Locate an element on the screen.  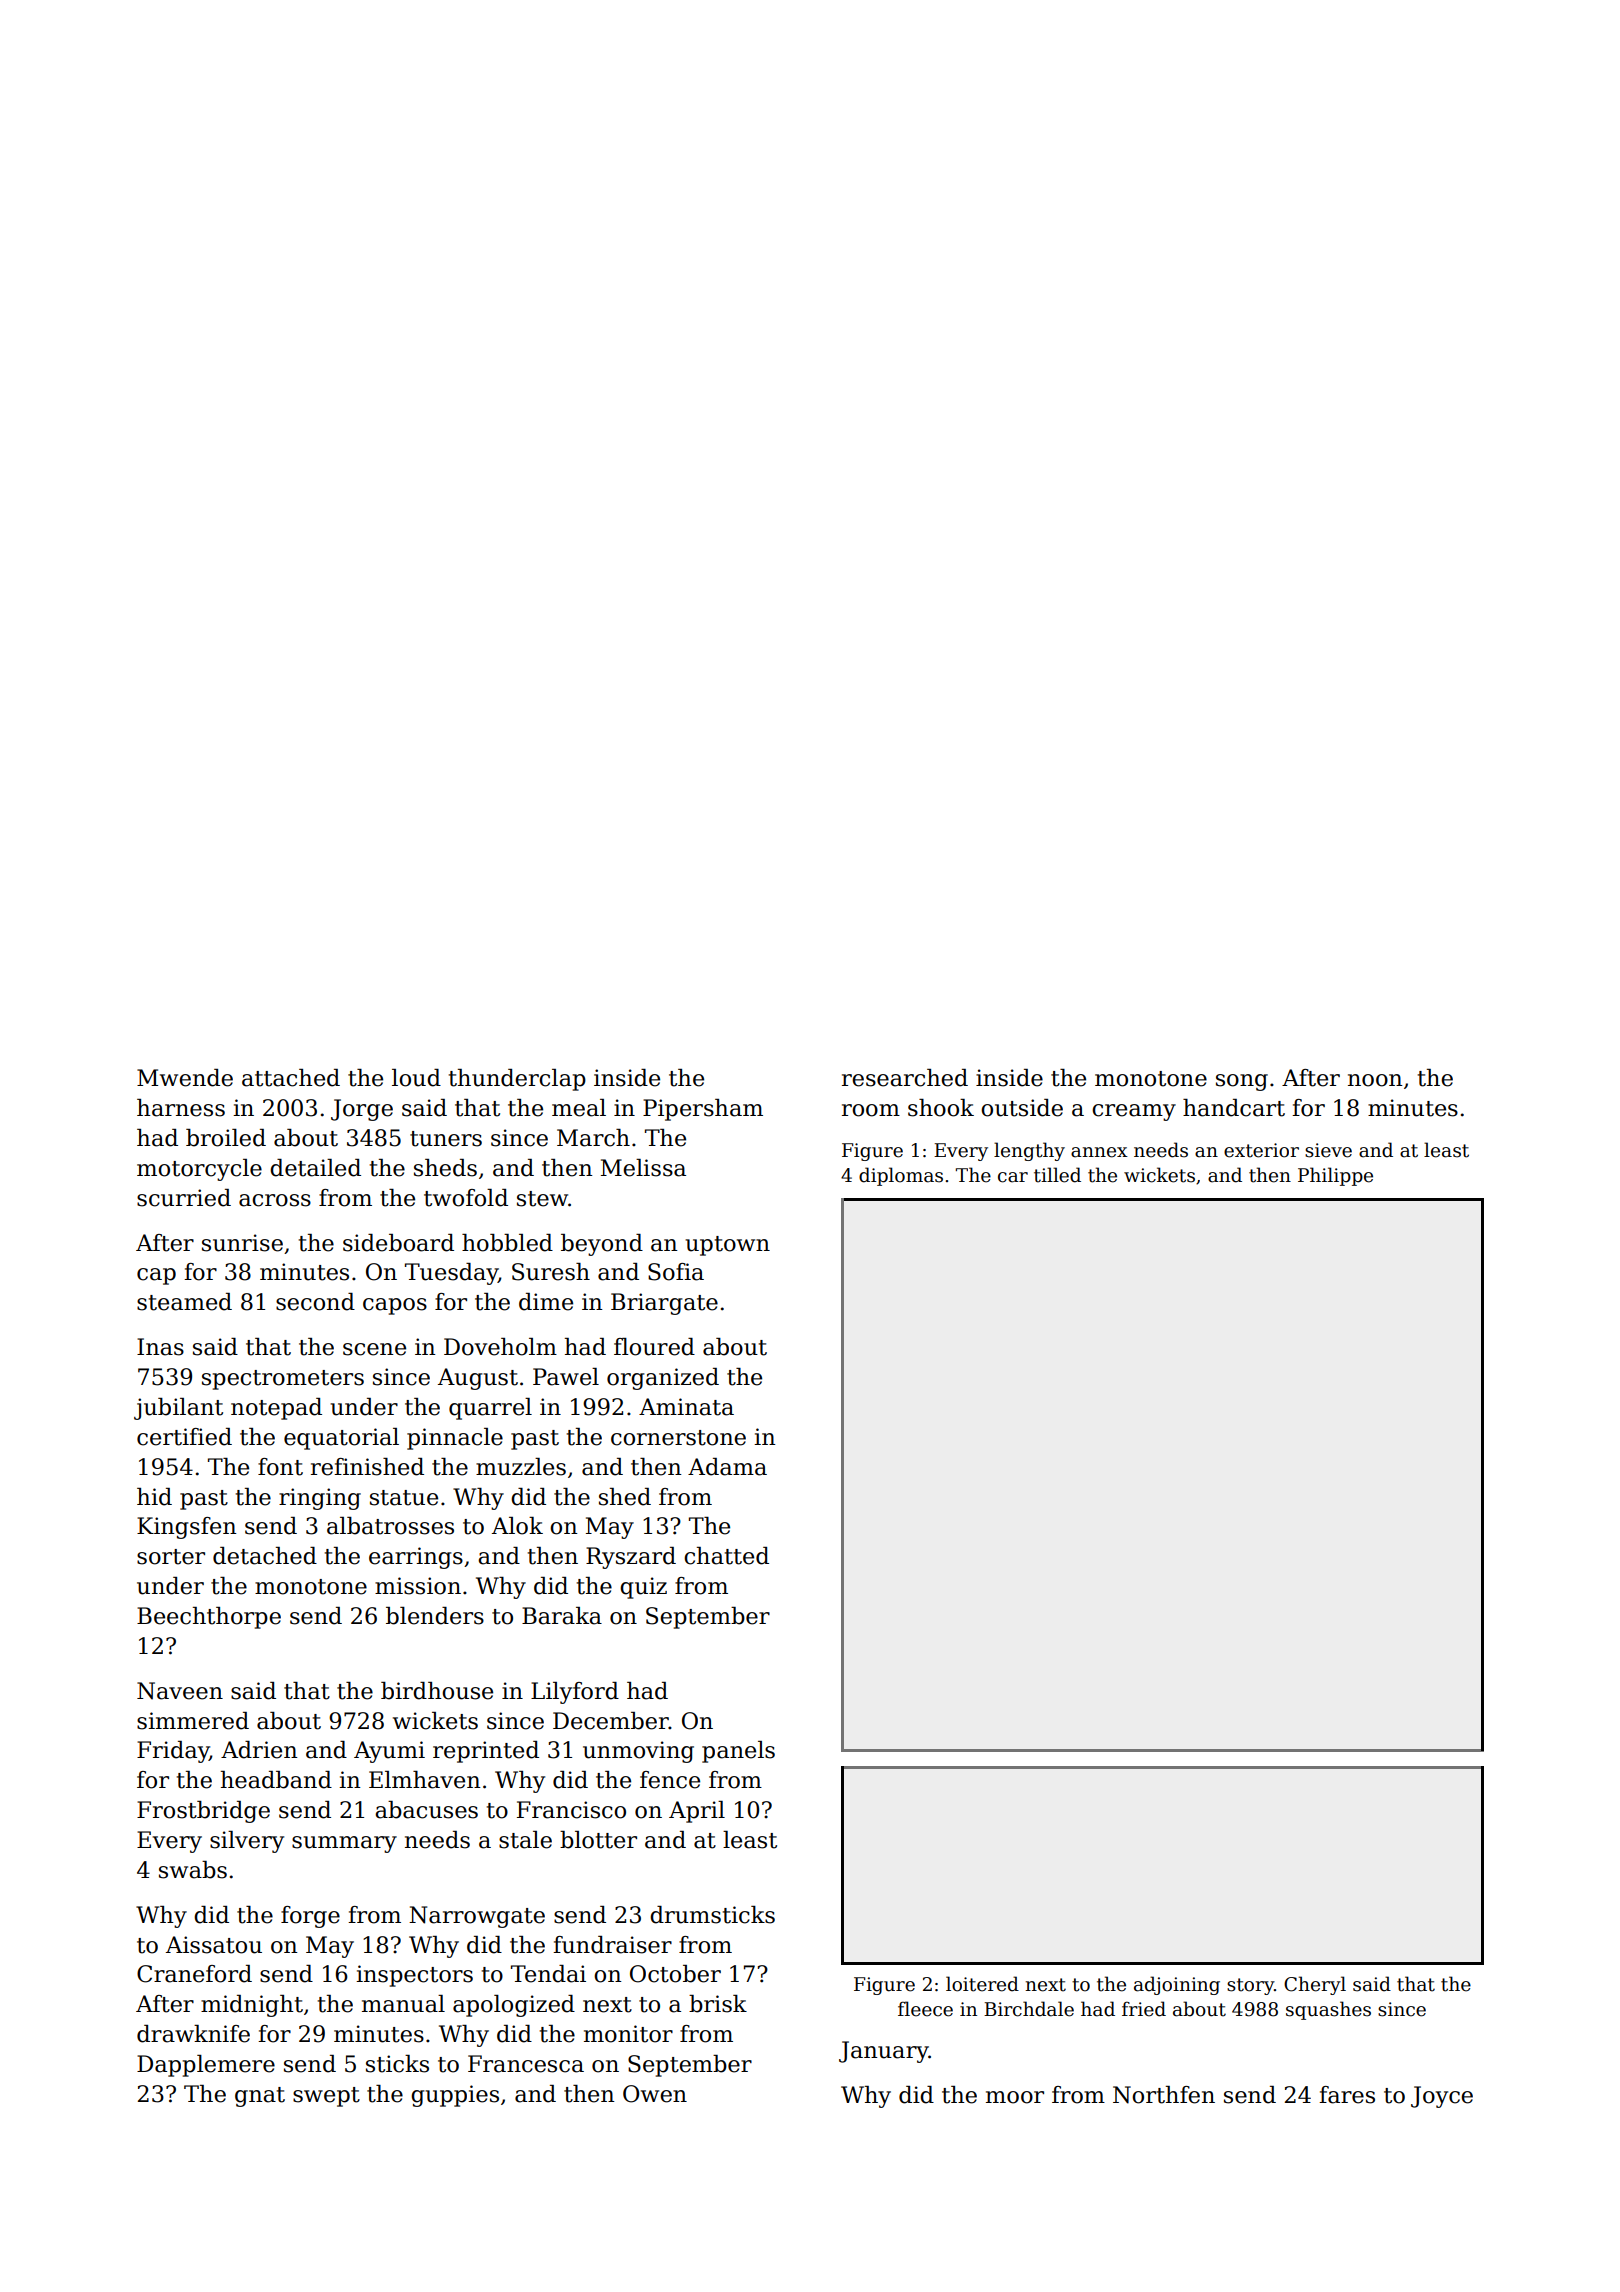
Adama is located at coordinates (727, 1467).
